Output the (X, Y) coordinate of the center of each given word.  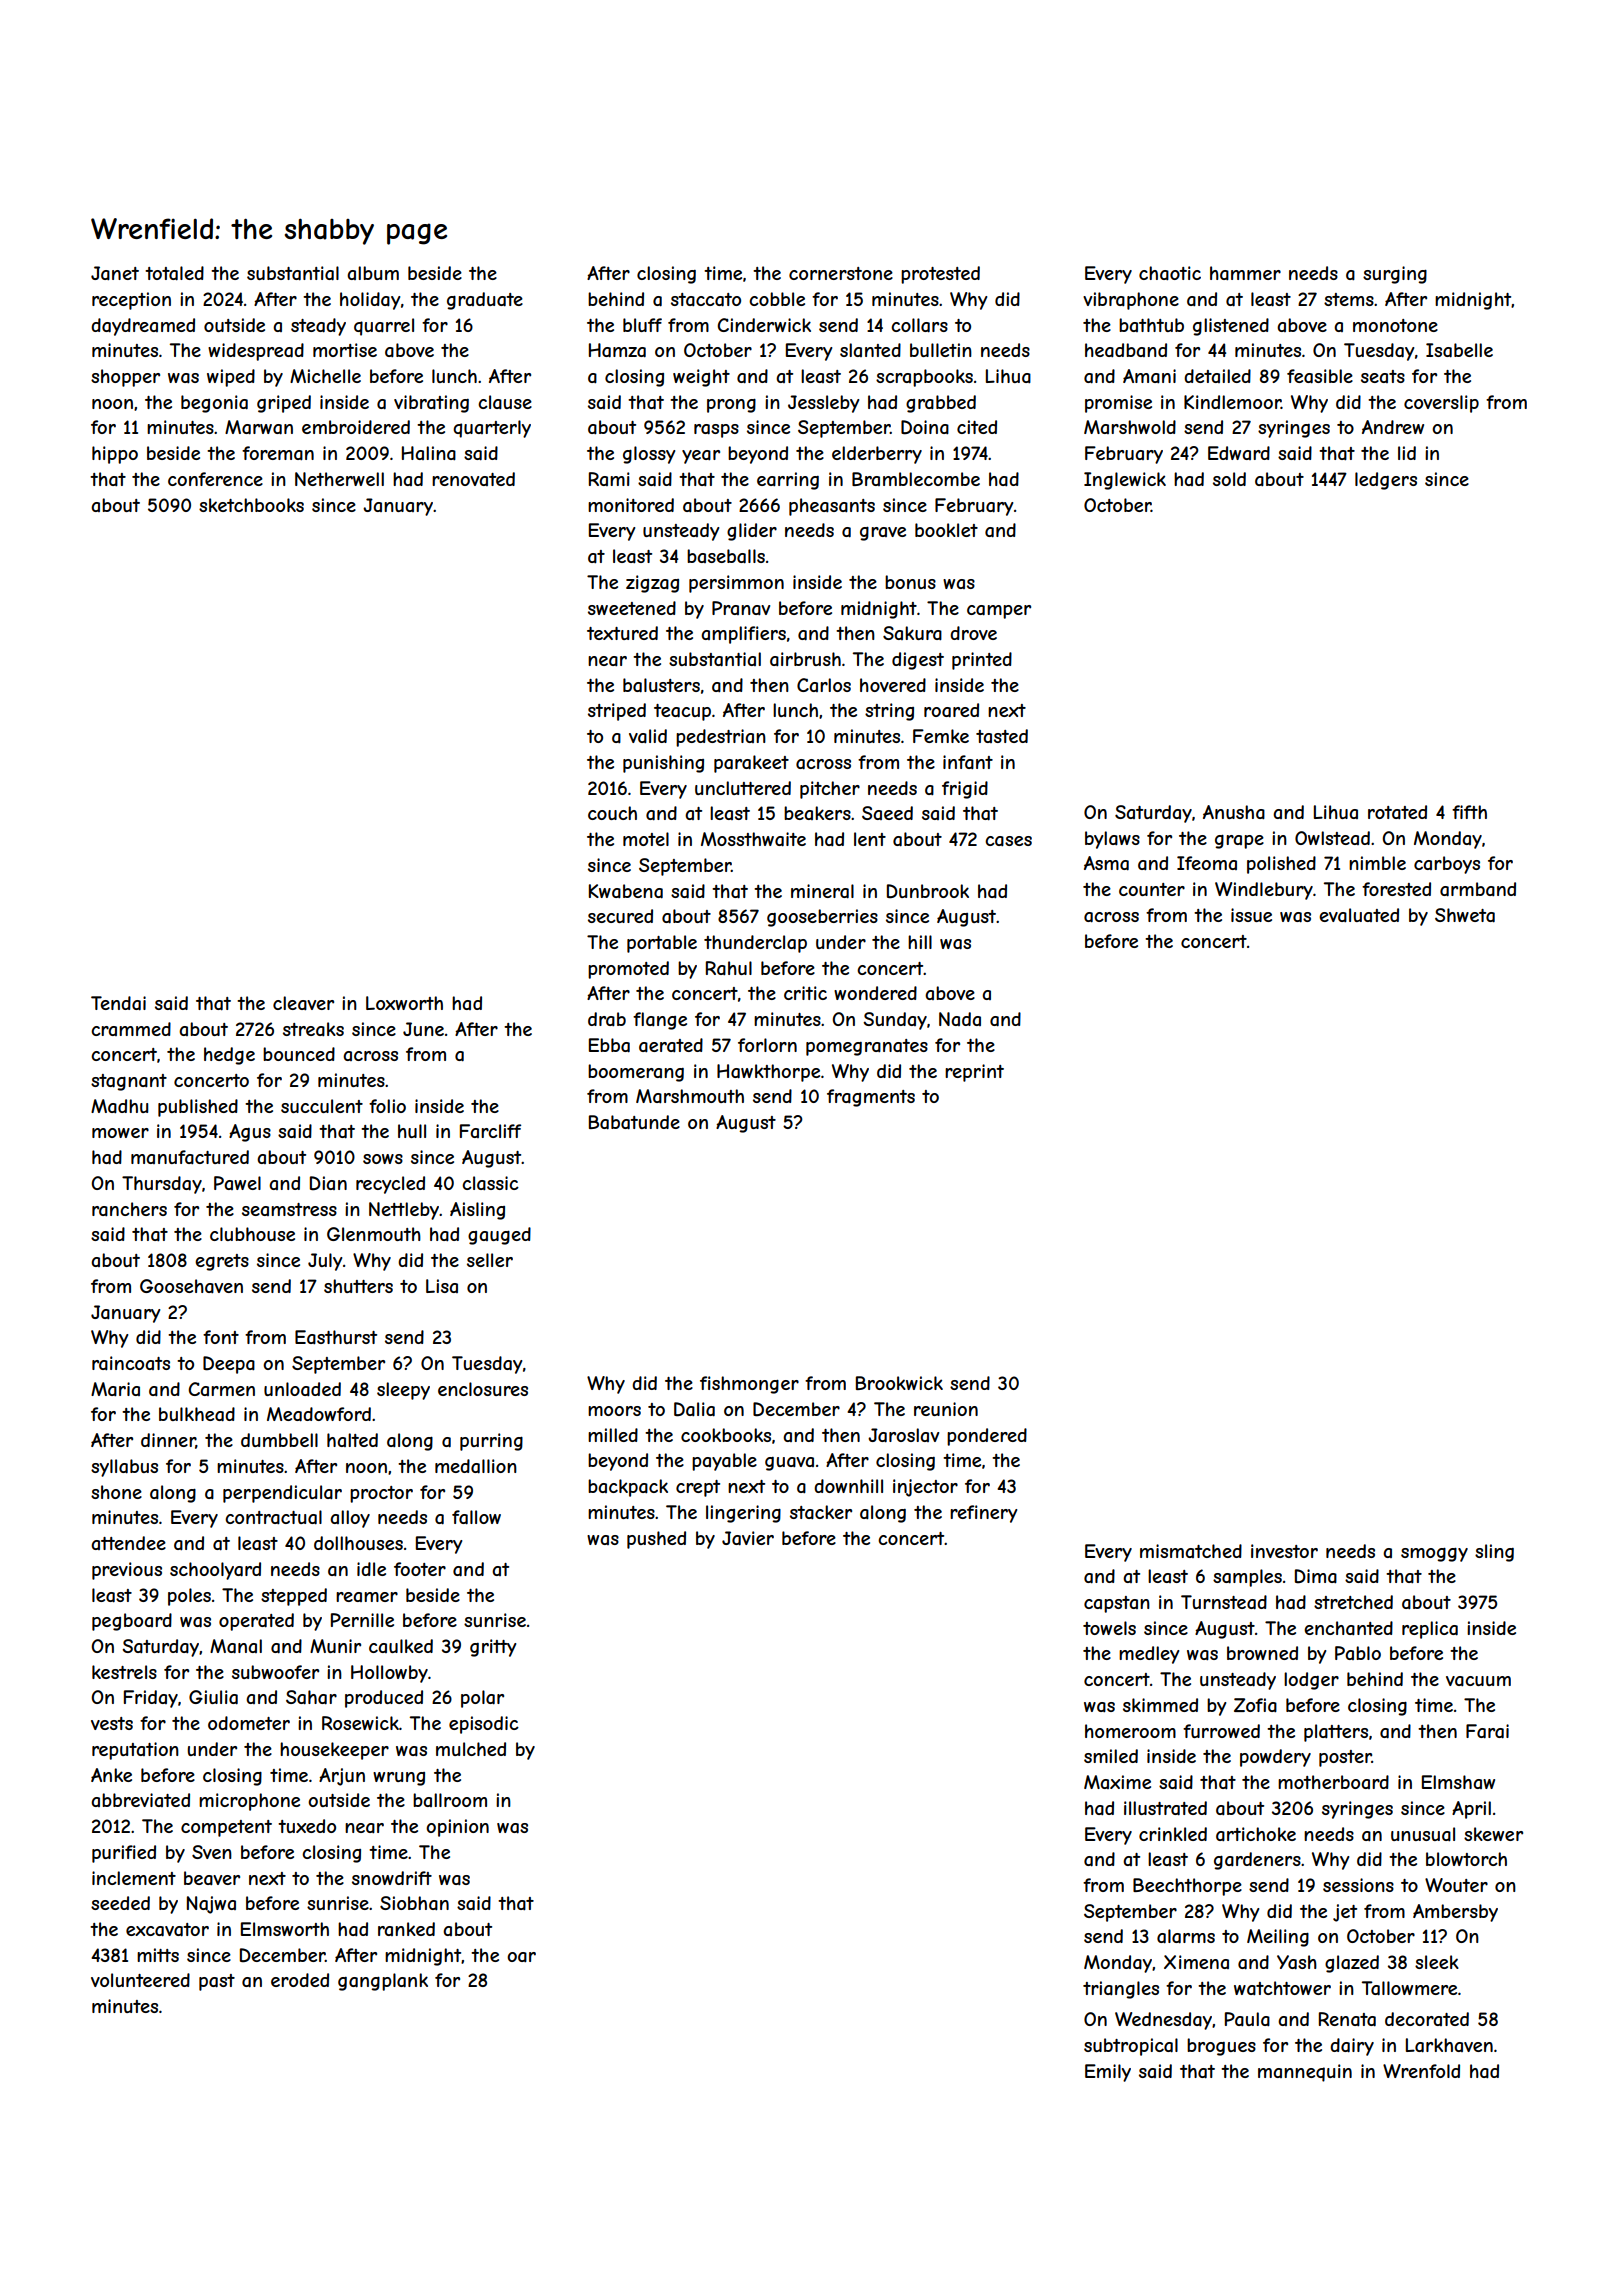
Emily (1108, 2073)
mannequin (1305, 2073)
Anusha (1234, 812)
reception (131, 301)
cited (977, 427)
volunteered (140, 1980)
